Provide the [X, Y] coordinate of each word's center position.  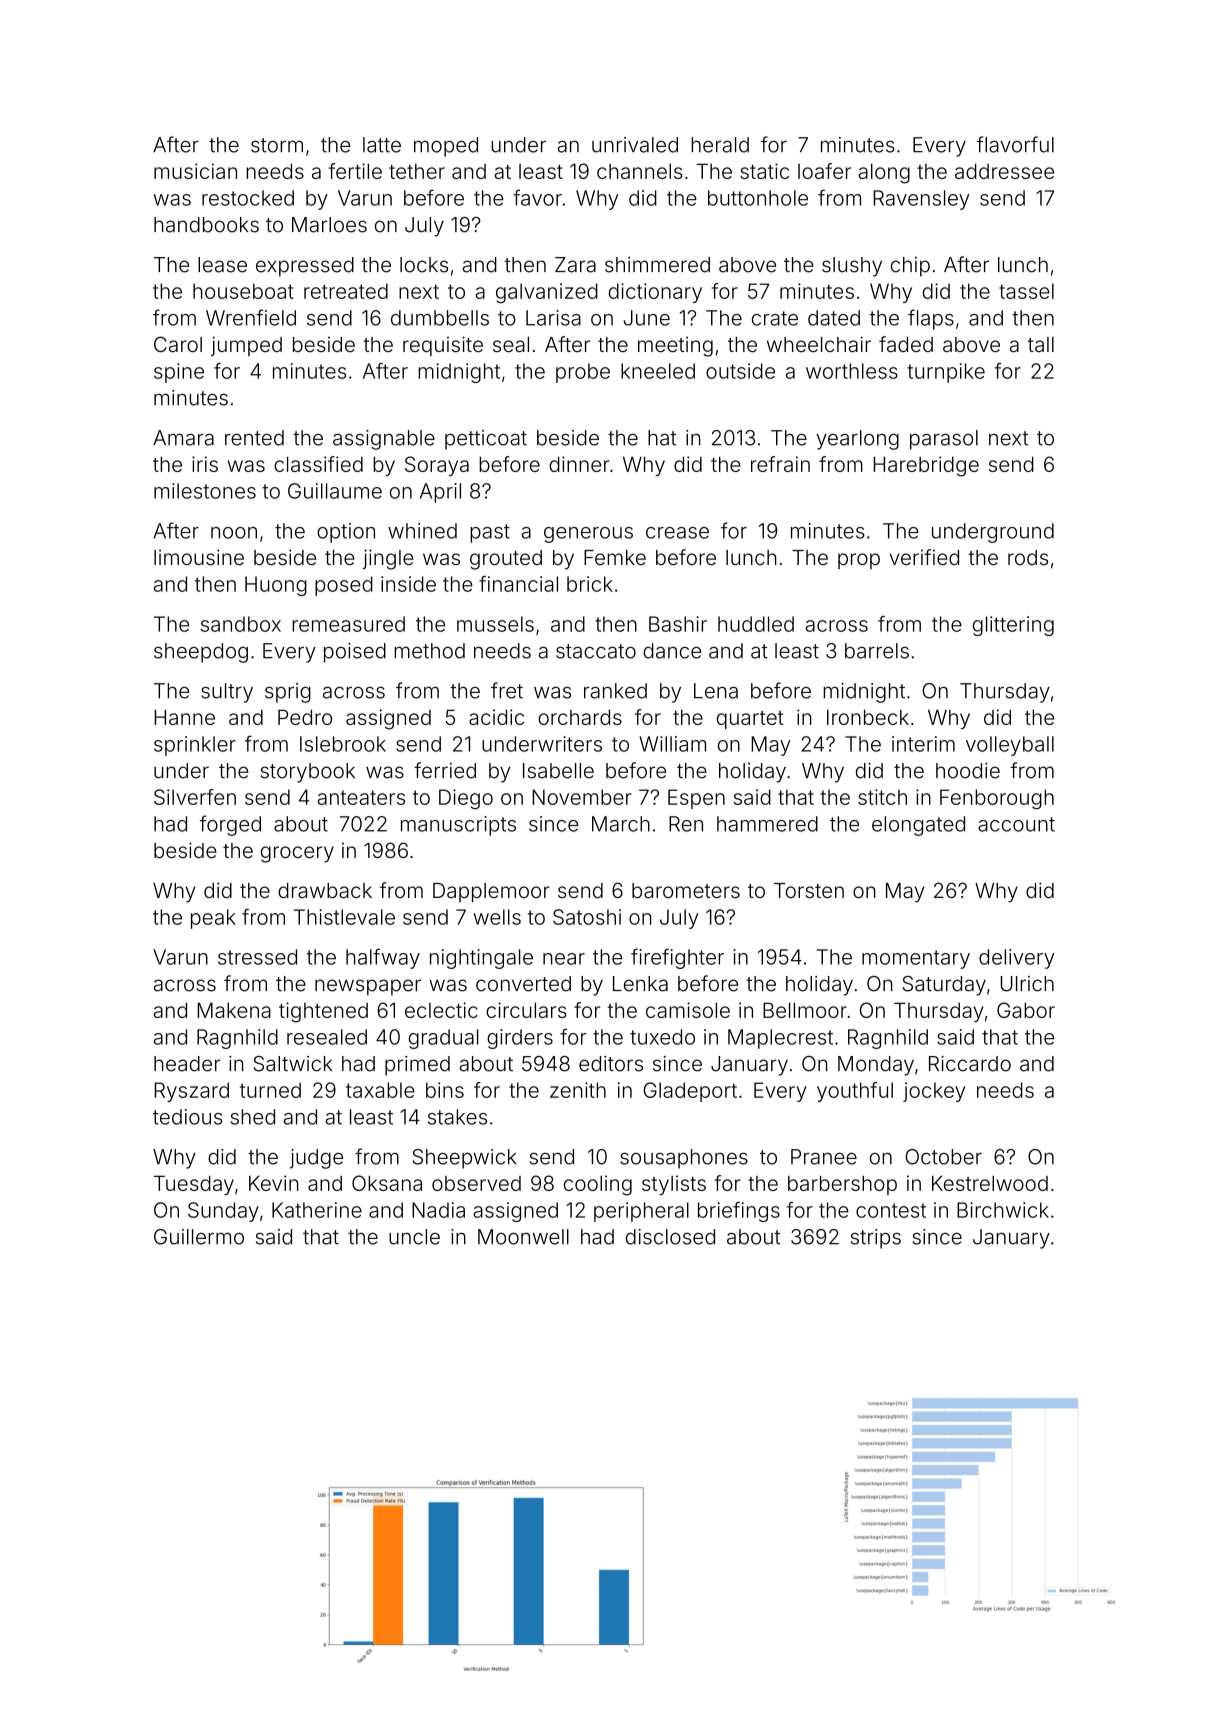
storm [277, 145]
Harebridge [926, 466]
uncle [414, 1237]
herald [720, 145]
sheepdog [201, 653]
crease [677, 533]
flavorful [1015, 144]
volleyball [1010, 746]
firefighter [677, 958]
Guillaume [335, 491]
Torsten [809, 890]
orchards [580, 717]
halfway [383, 958]
